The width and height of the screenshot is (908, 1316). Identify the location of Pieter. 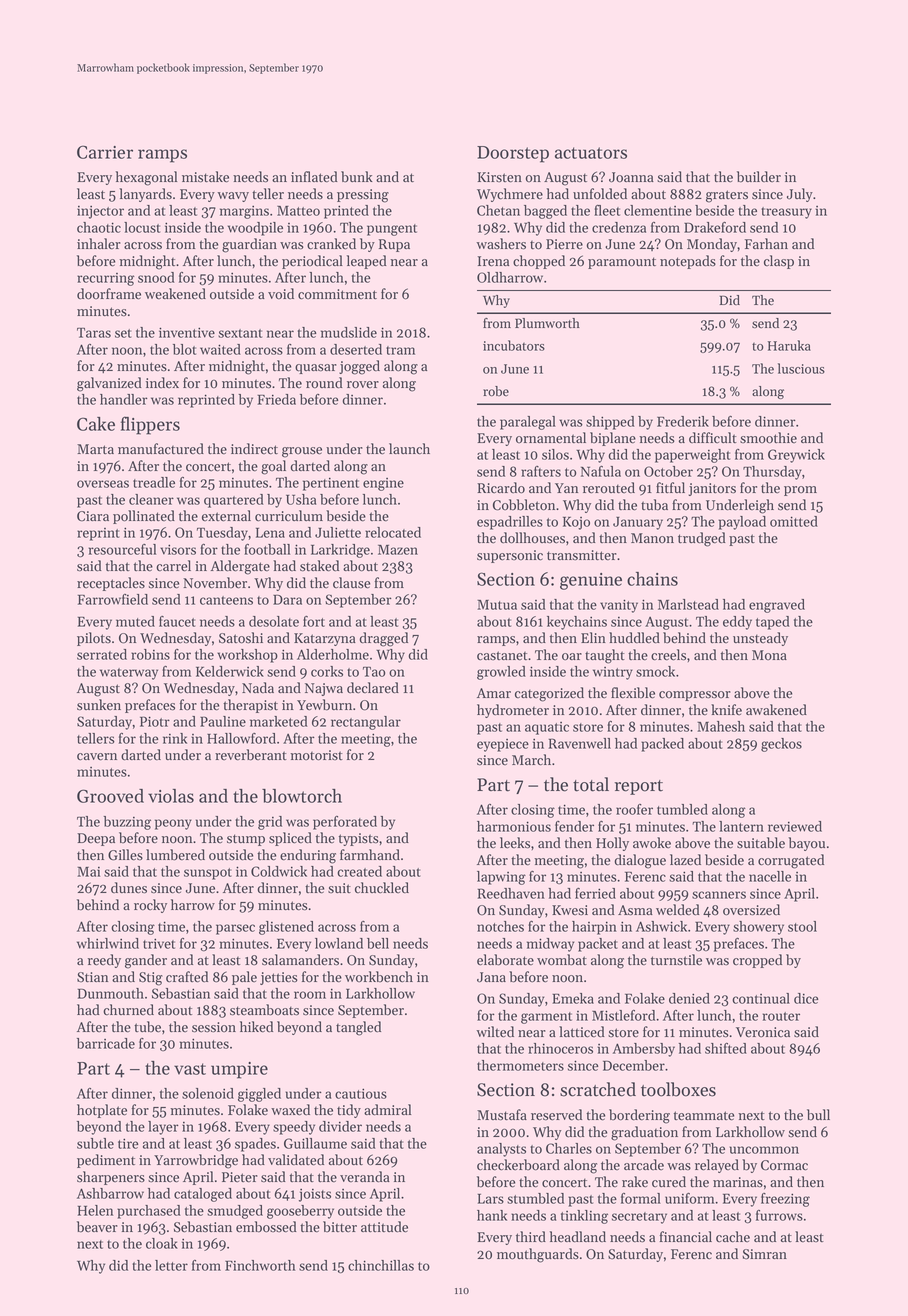
(240, 1177).
